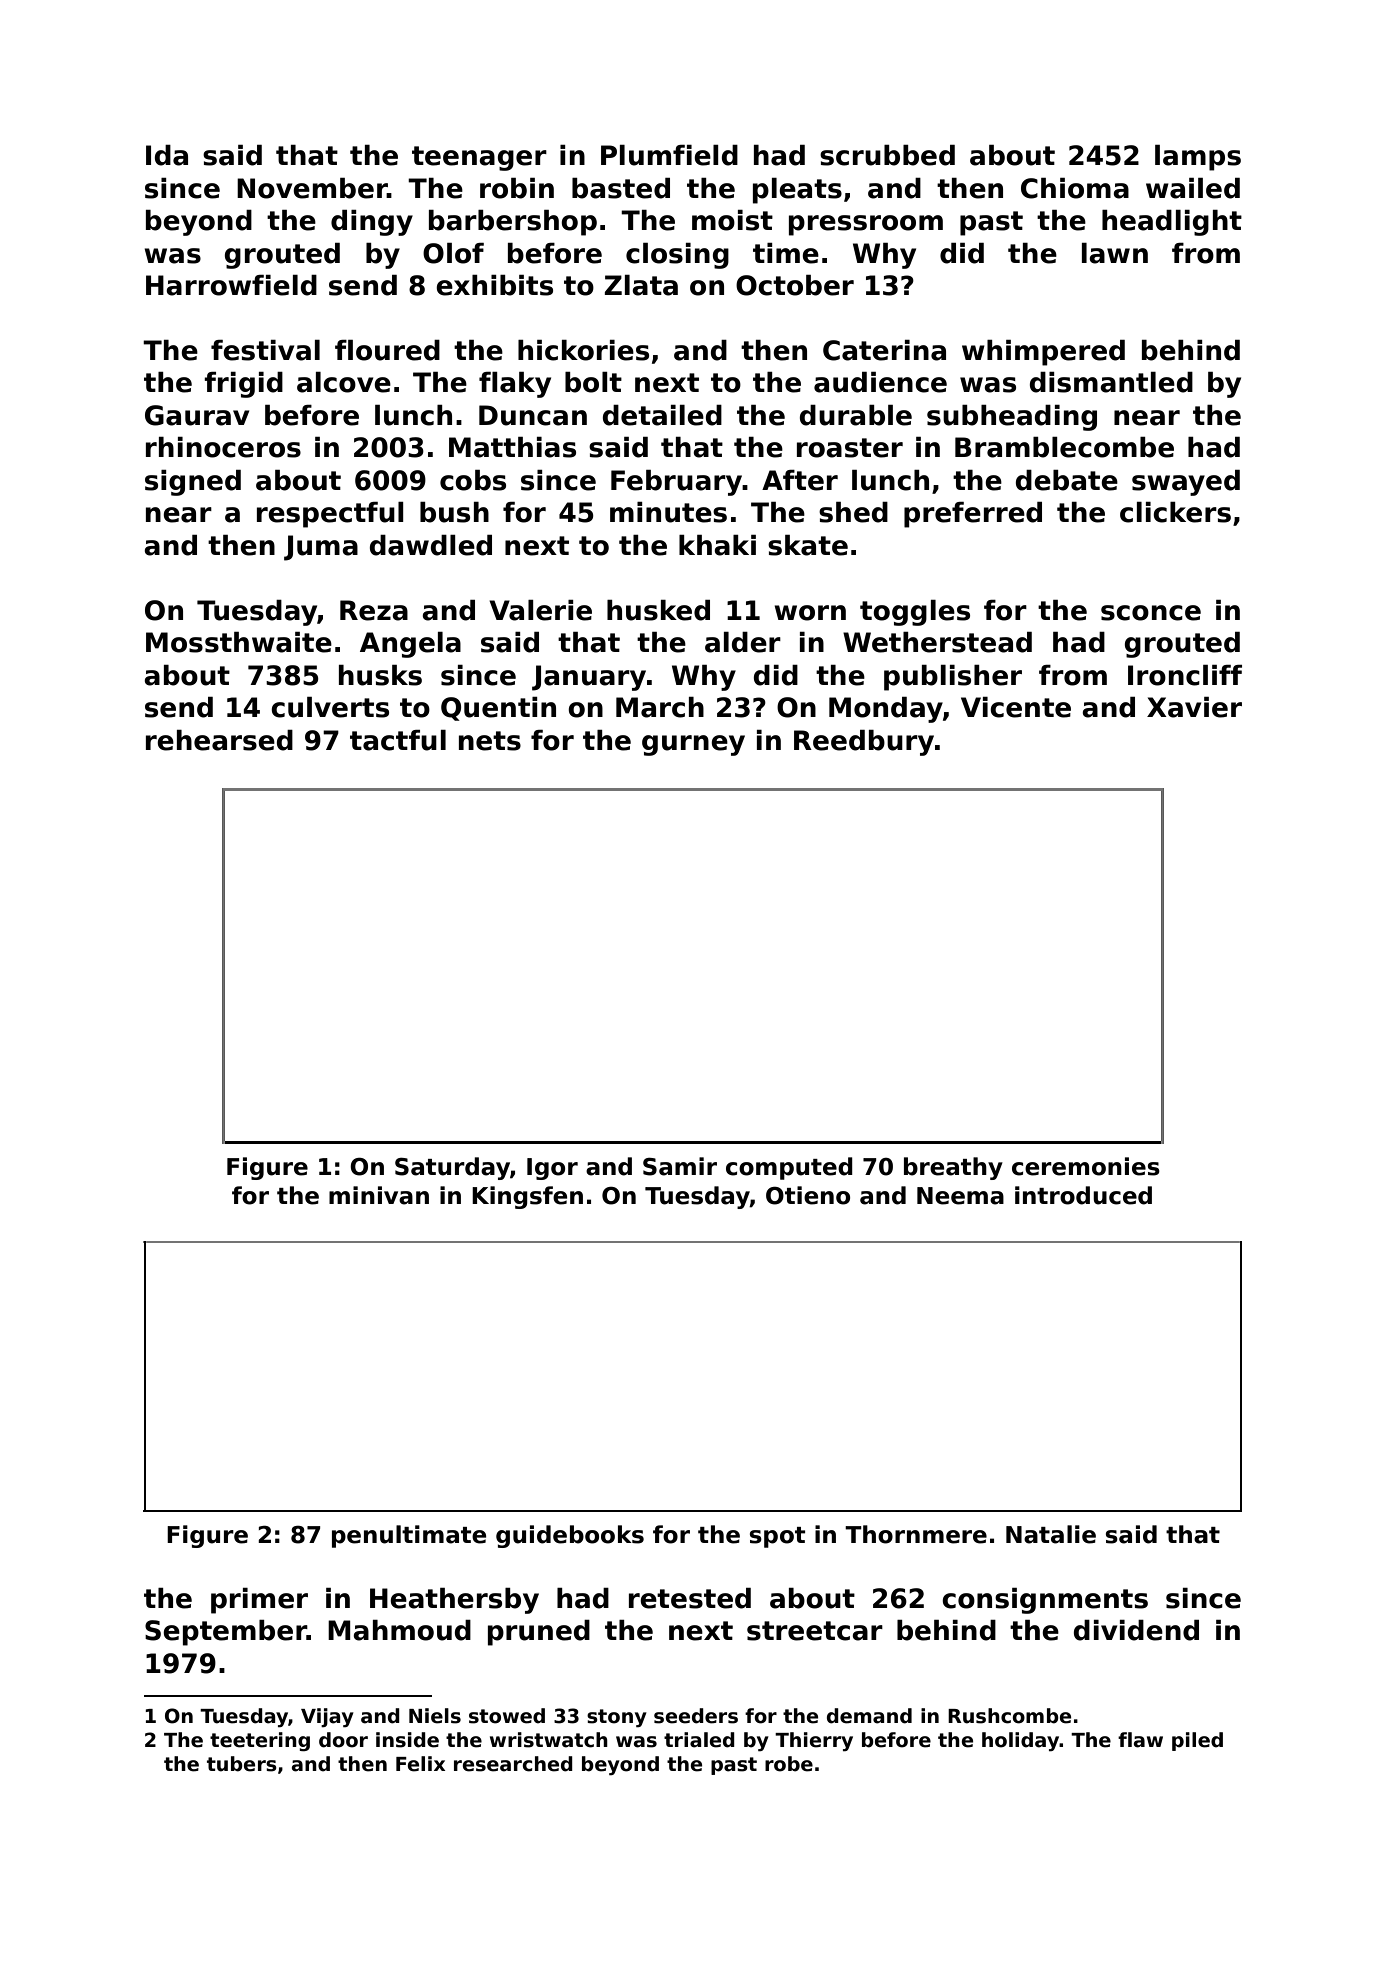  What do you see at coordinates (693, 745) in the screenshot?
I see `gurney` at bounding box center [693, 745].
